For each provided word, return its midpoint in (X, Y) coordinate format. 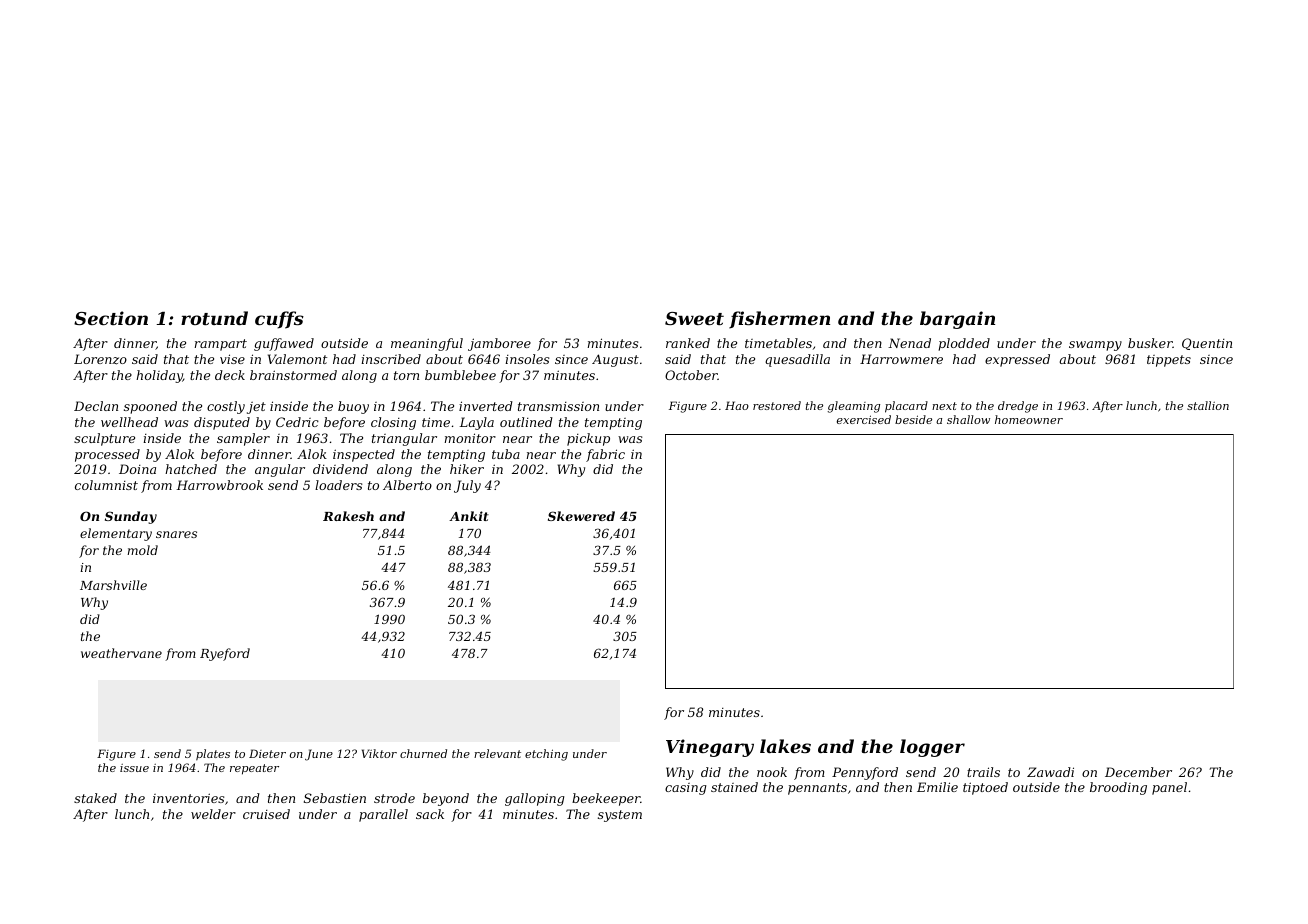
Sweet (694, 318)
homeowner (1029, 419)
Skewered (581, 516)
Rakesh (348, 516)
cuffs (279, 320)
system (620, 816)
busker (1150, 343)
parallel (383, 815)
